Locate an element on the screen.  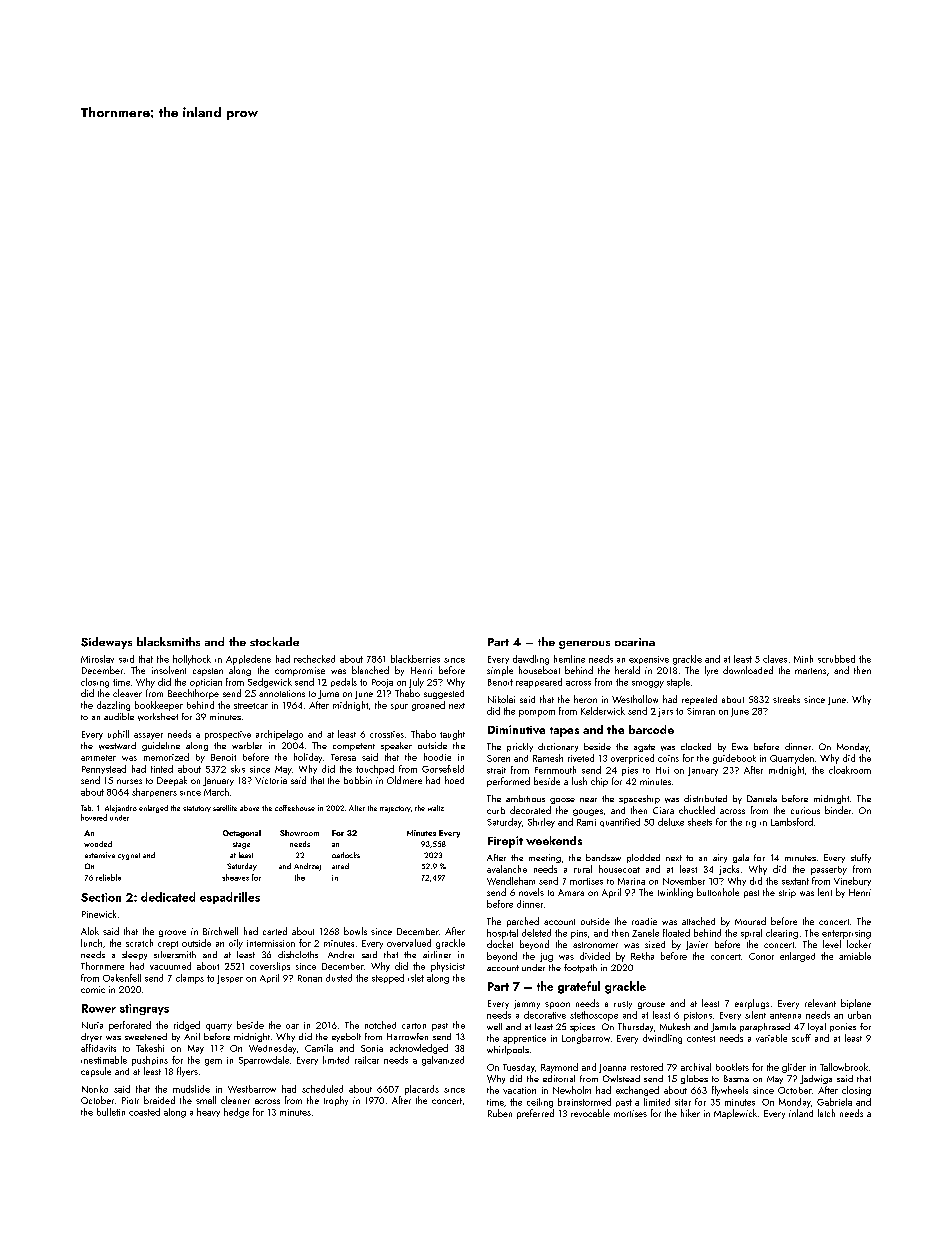
Rami is located at coordinates (586, 822).
